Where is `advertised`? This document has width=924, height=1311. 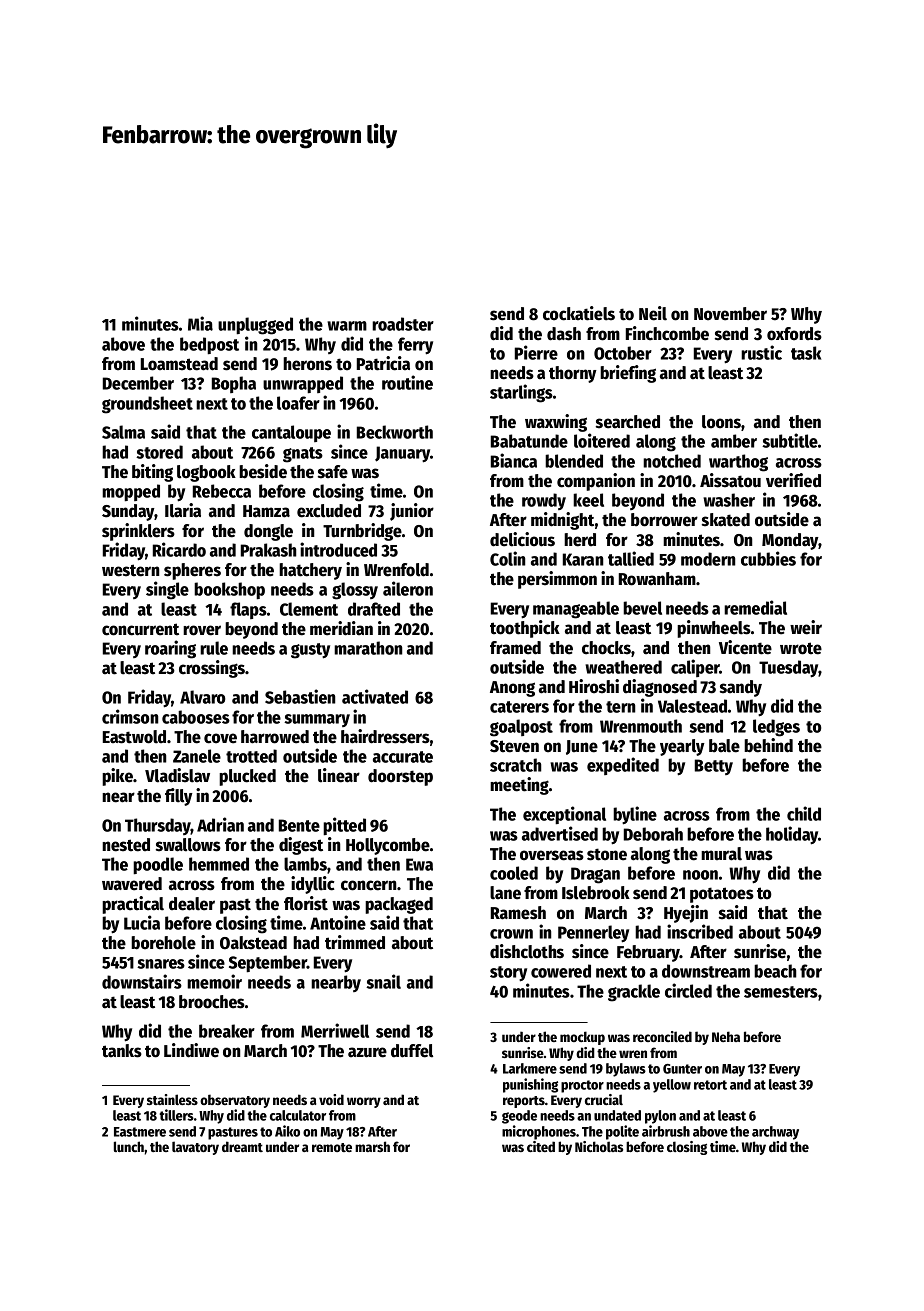 advertised is located at coordinates (560, 833).
